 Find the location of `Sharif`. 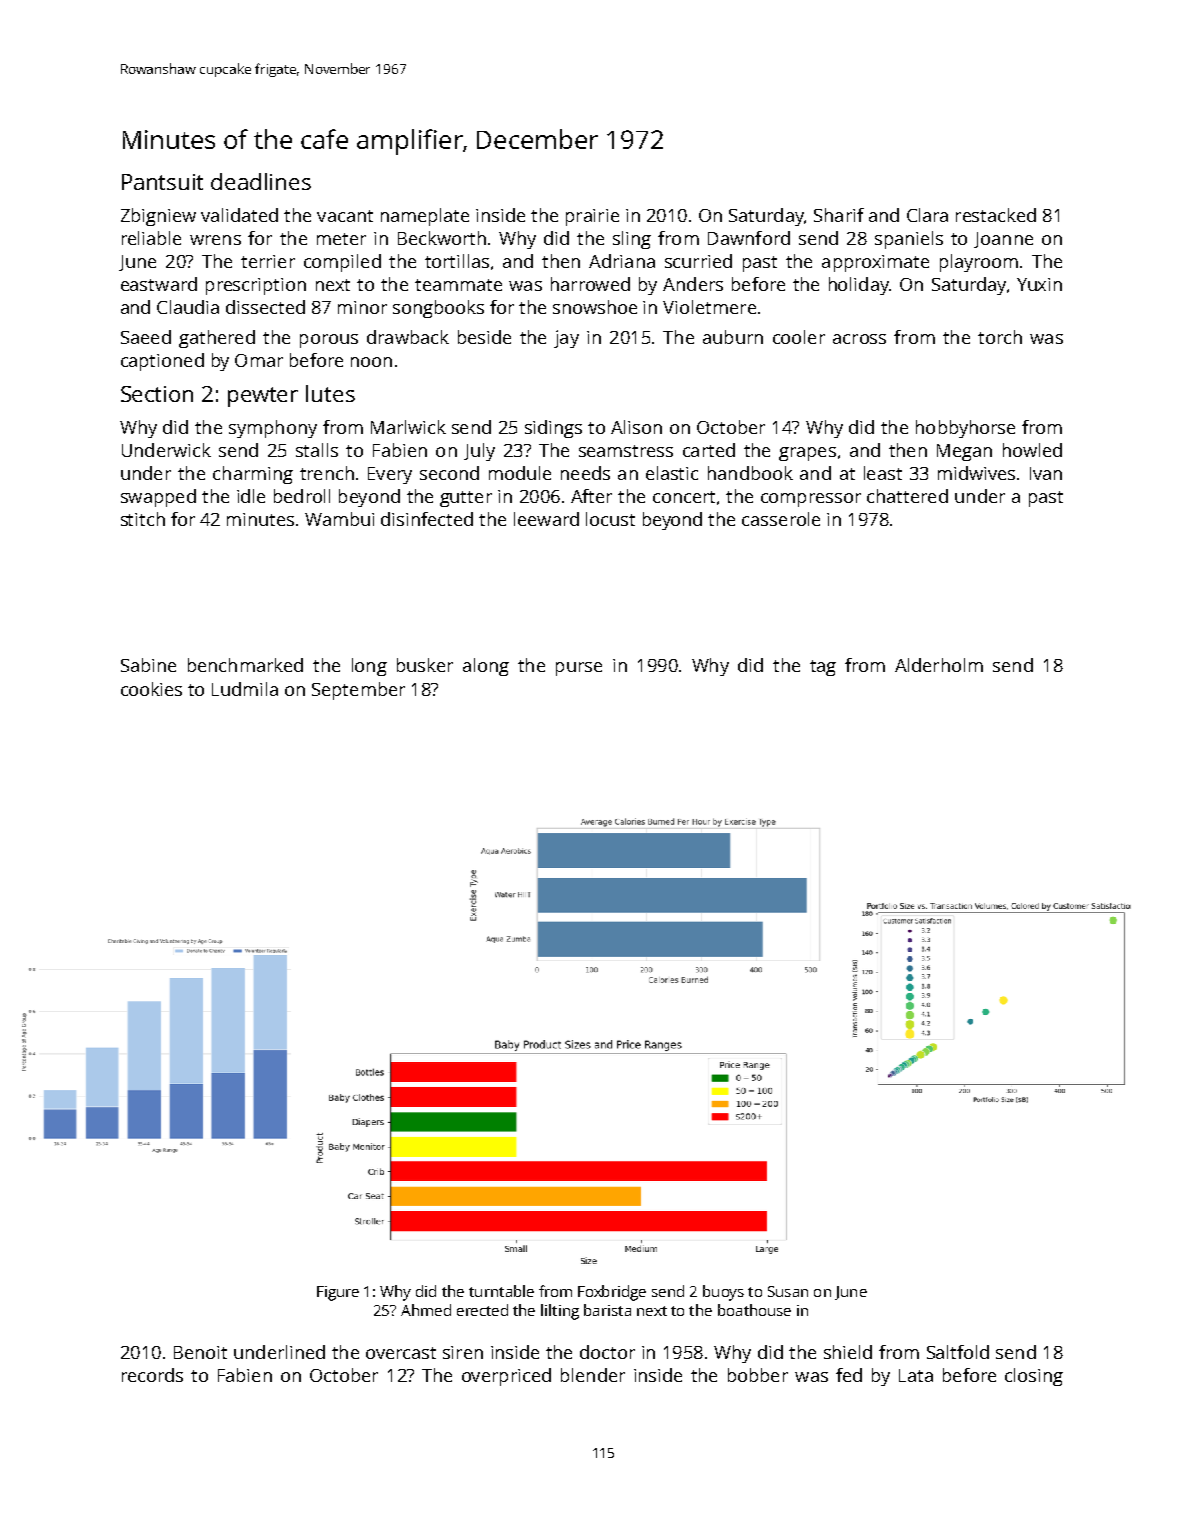

Sharif is located at coordinates (839, 215).
